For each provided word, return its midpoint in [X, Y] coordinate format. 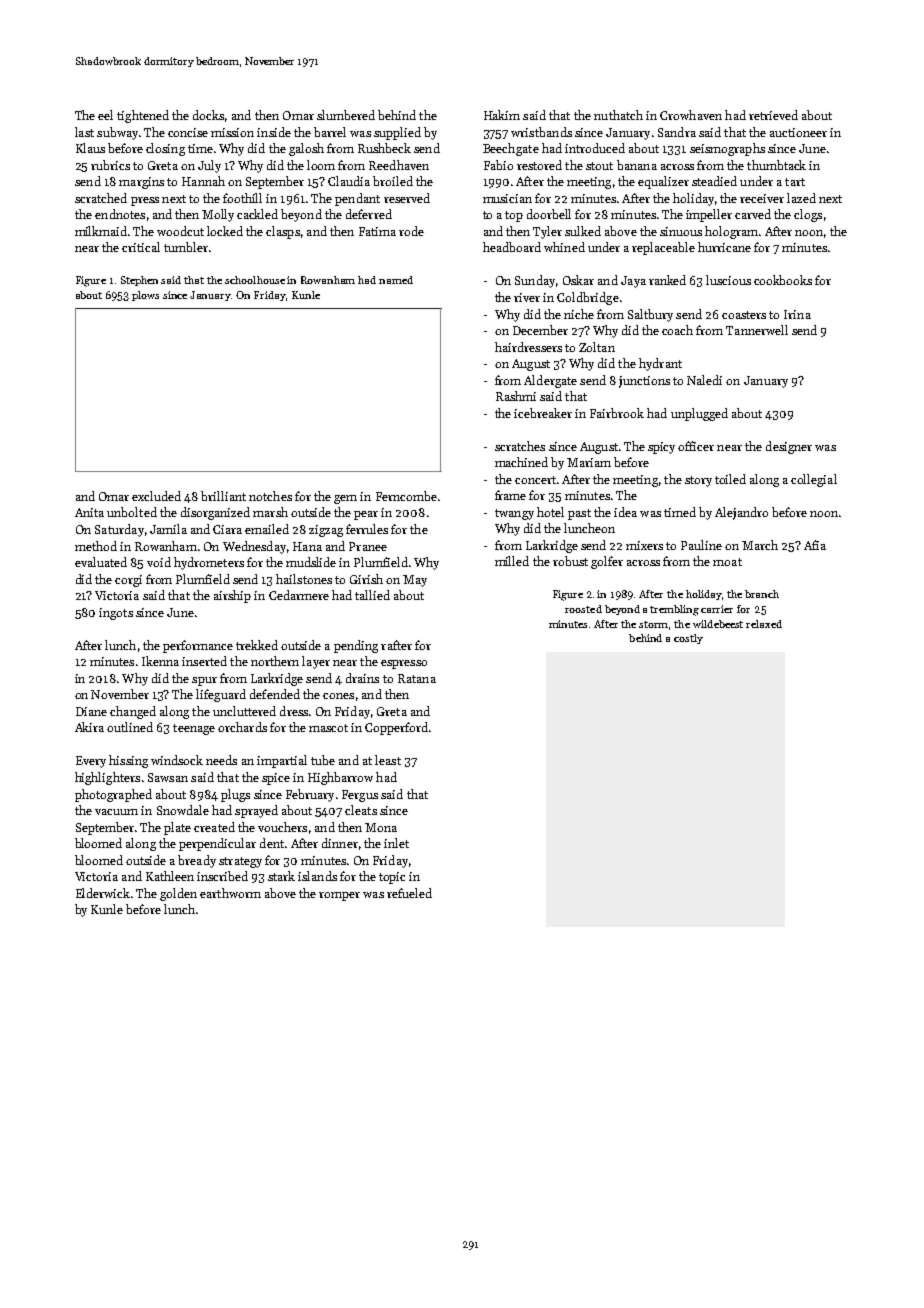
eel [105, 115]
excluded [156, 496]
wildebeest [718, 624]
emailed [267, 529]
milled [512, 561]
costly [688, 639]
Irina [797, 314]
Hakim [502, 115]
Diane [91, 711]
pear [366, 515]
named [396, 280]
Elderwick [103, 893]
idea [625, 512]
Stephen [139, 281]
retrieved [773, 115]
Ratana [417, 678]
